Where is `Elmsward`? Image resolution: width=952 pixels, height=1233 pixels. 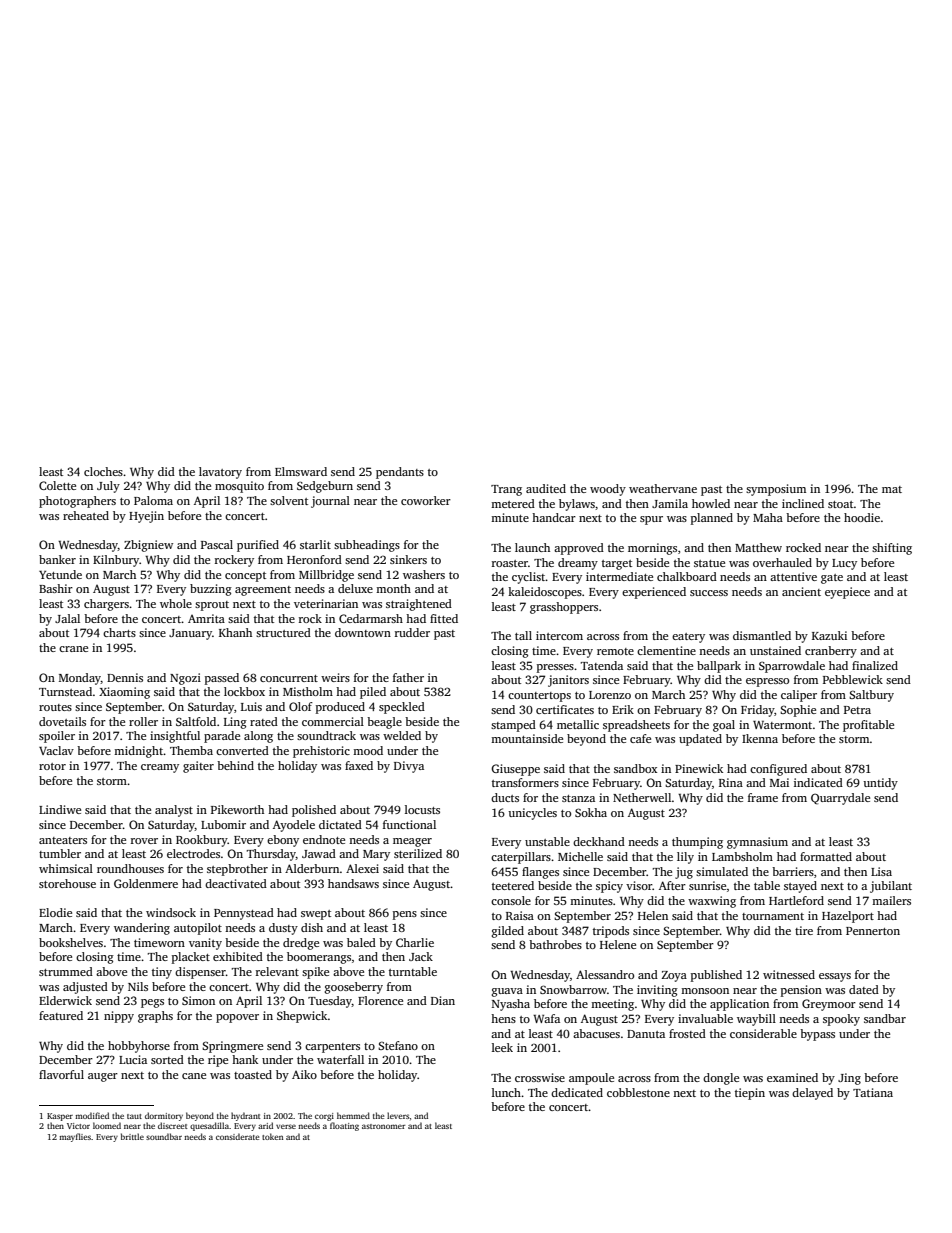
Elmsward is located at coordinates (301, 471).
